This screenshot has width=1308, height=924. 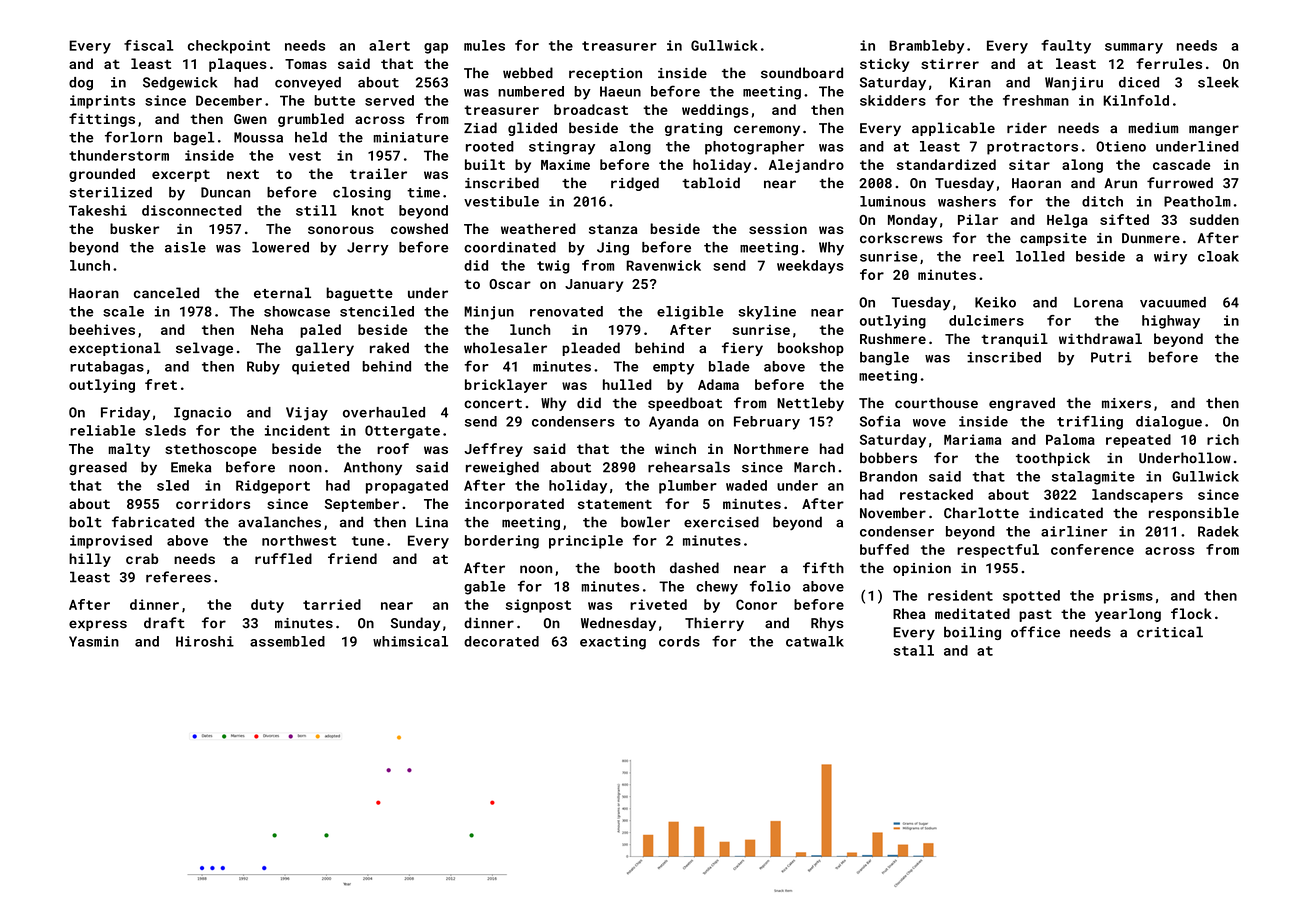 I want to click on skidders, so click(x=893, y=100).
